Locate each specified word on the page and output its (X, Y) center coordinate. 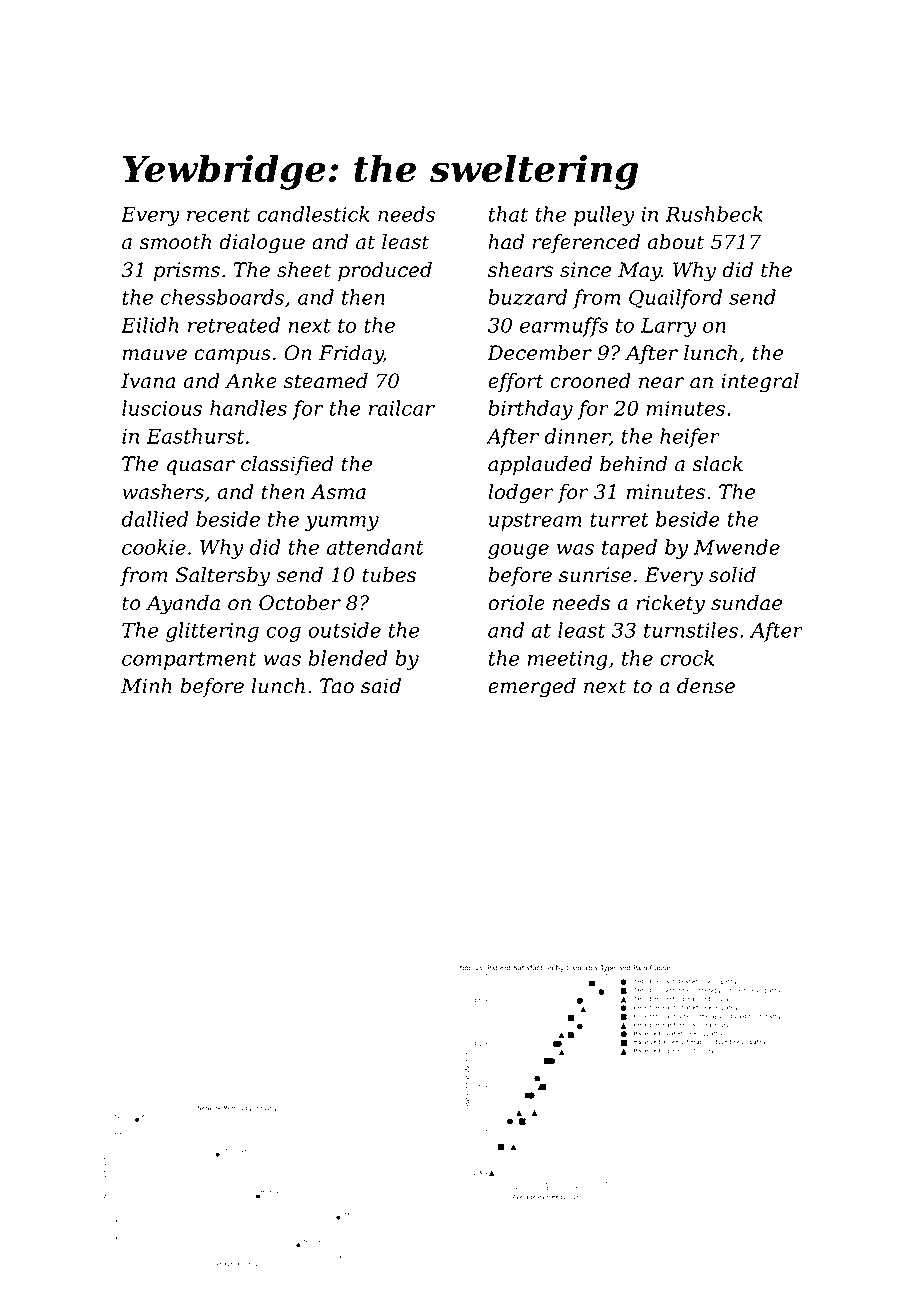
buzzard (527, 297)
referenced (586, 243)
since (586, 270)
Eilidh (149, 325)
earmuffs (564, 327)
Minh (146, 685)
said (381, 686)
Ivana (148, 381)
